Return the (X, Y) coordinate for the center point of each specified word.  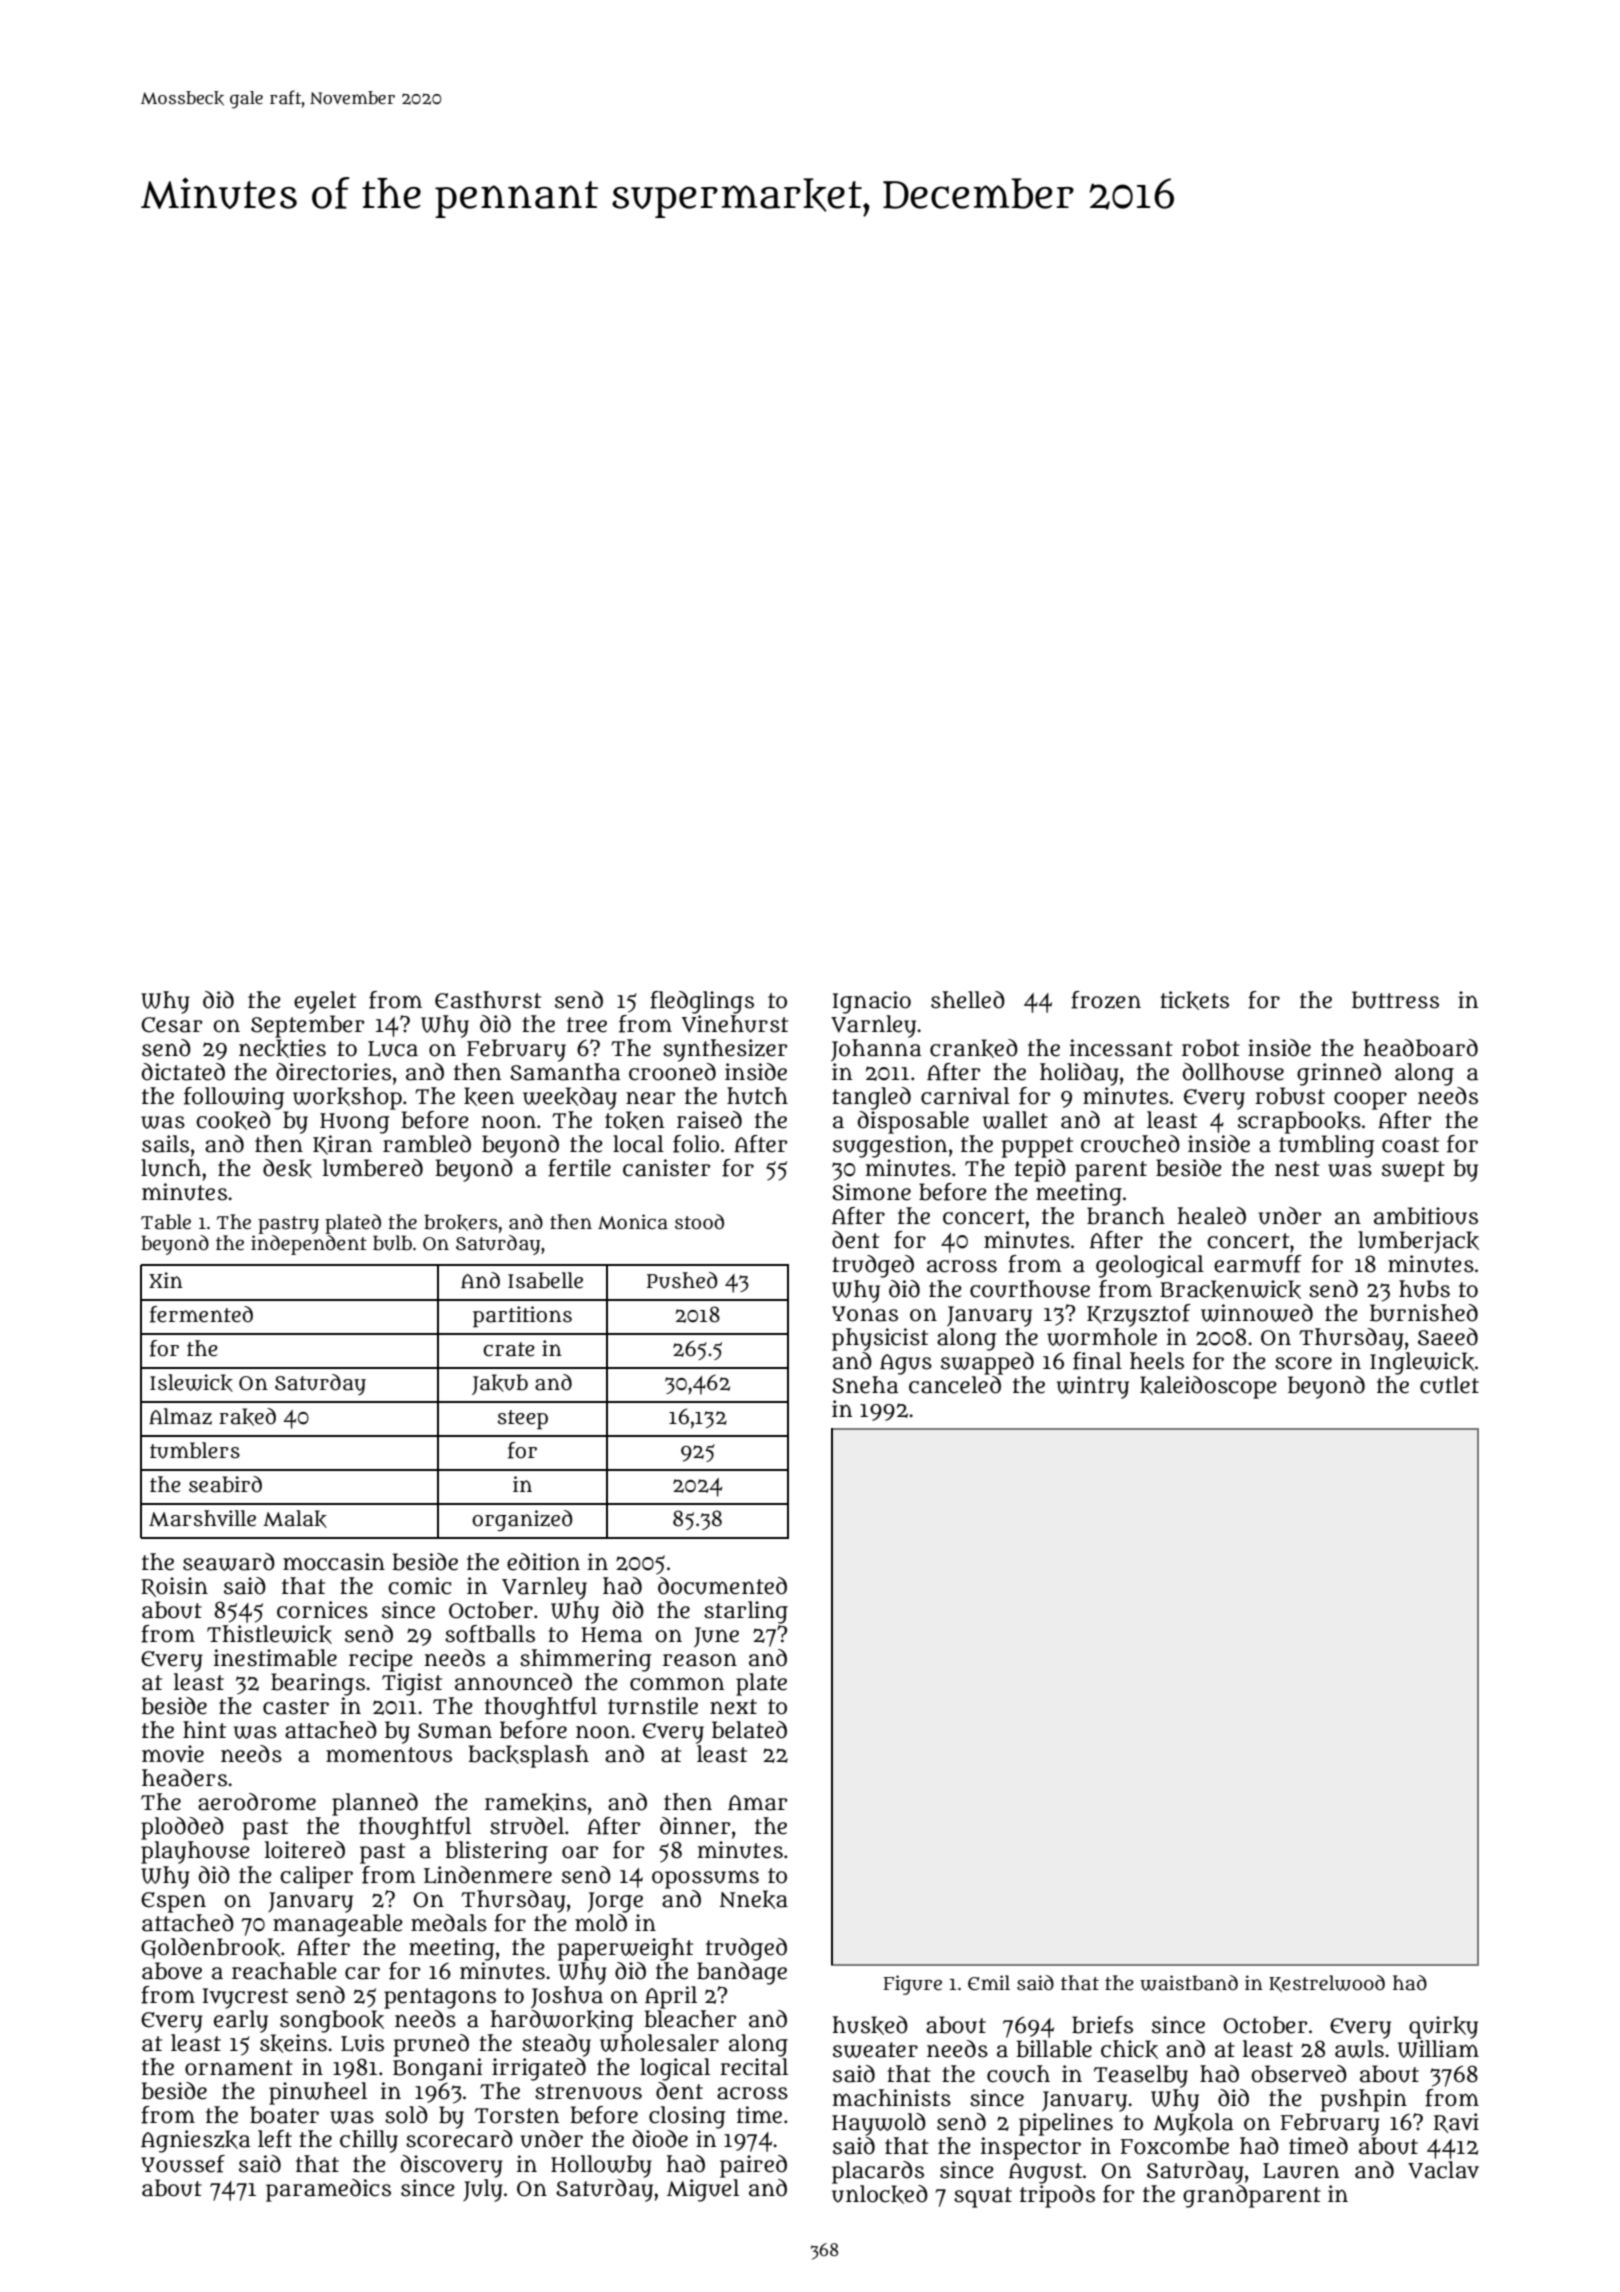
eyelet (325, 1002)
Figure (912, 1985)
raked (247, 1417)
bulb (392, 1243)
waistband (1189, 1983)
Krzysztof (1139, 1315)
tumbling (1326, 1146)
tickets (1194, 1000)
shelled (968, 1000)
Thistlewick (269, 1634)
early (241, 2021)
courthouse (1030, 1289)
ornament (239, 2068)
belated (749, 1730)
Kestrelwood (1327, 1983)
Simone (871, 1192)
